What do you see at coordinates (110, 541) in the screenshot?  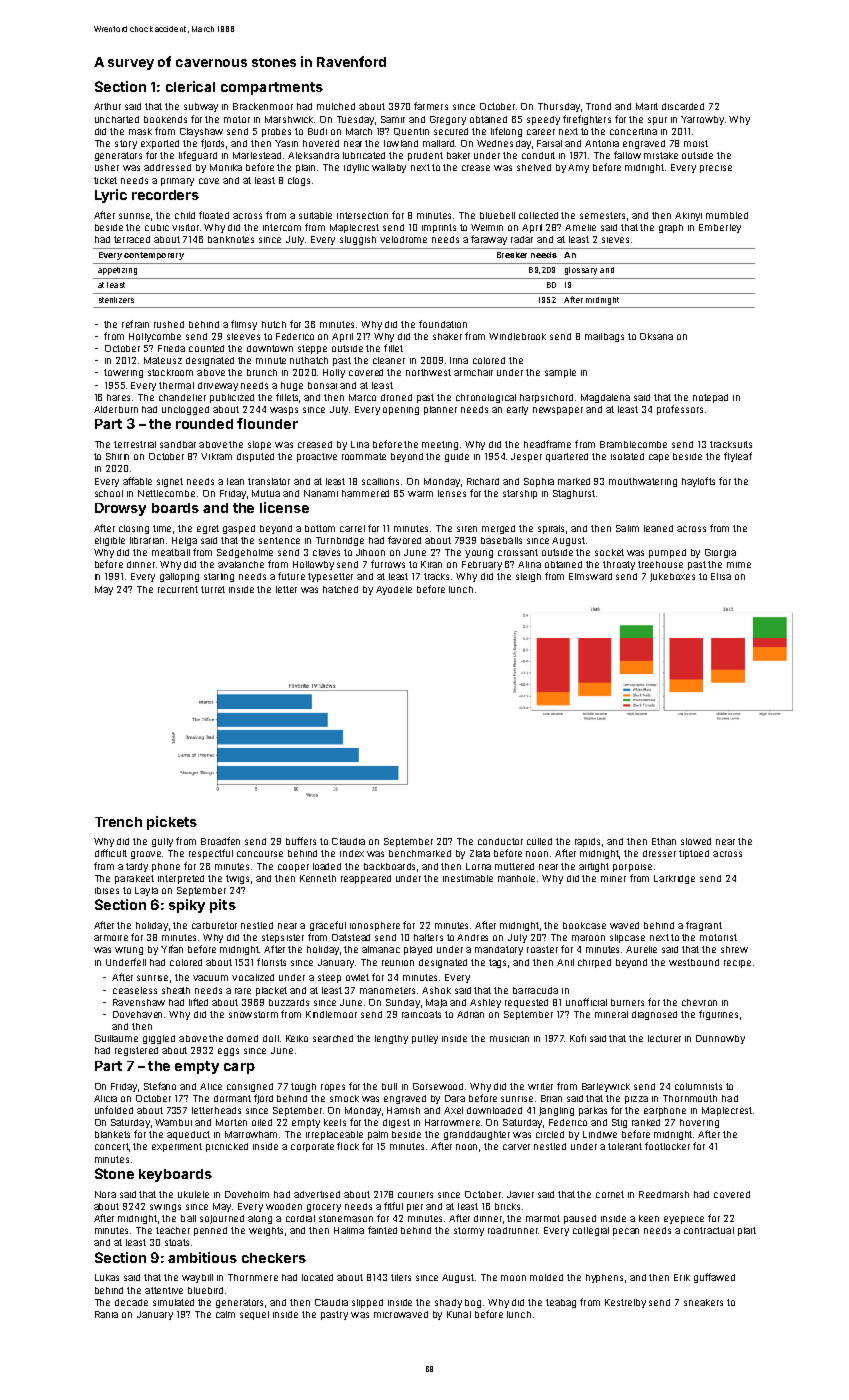 I see `eligible` at bounding box center [110, 541].
